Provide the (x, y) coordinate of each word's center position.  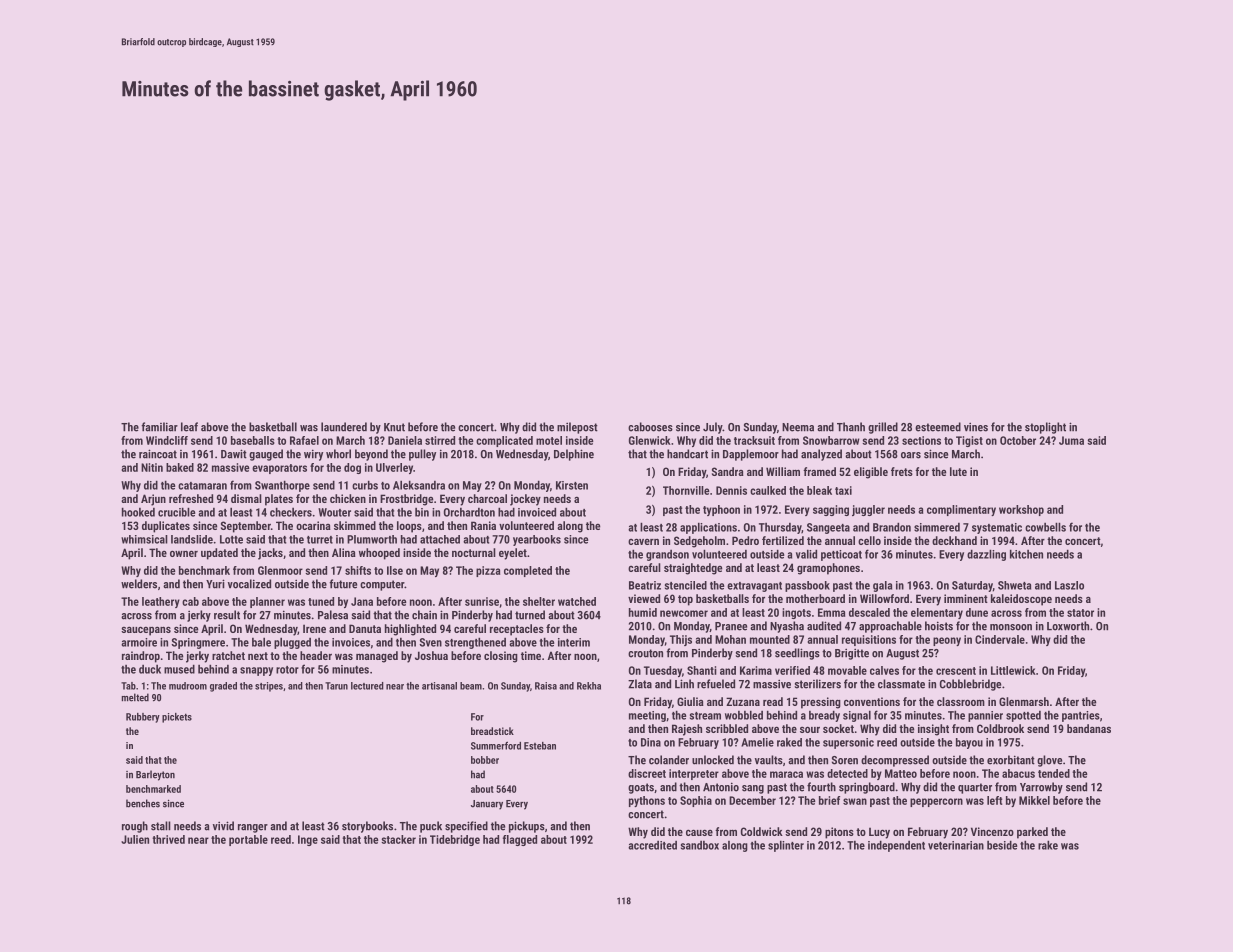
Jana (362, 601)
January (487, 805)
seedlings (797, 654)
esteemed (938, 427)
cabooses (650, 427)
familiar (159, 427)
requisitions (869, 640)
